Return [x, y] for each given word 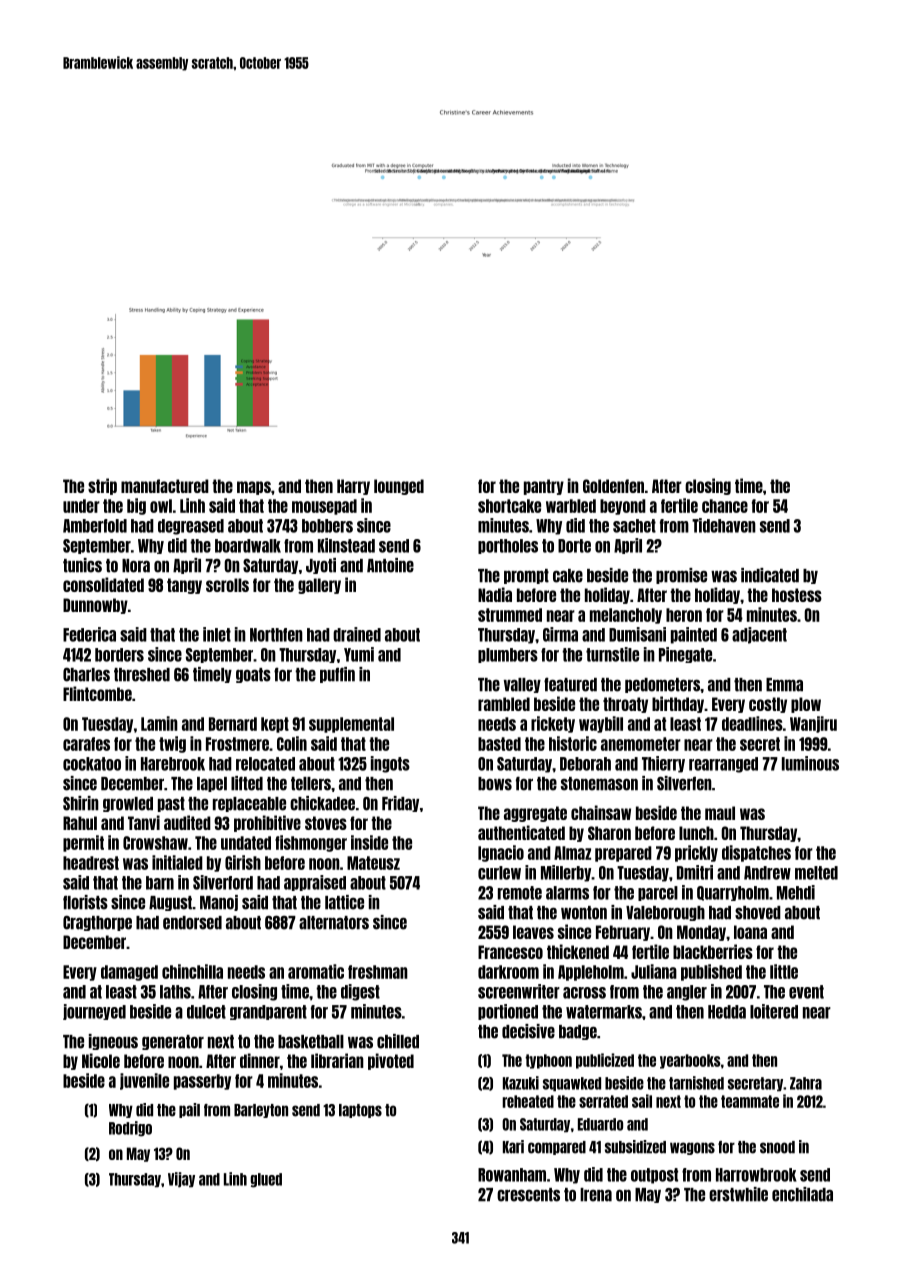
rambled [504, 704]
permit [83, 843]
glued [266, 1180]
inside [369, 842]
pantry [544, 487]
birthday [678, 704]
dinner [260, 1060]
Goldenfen [613, 486]
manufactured [165, 486]
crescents [528, 1195]
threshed [142, 675]
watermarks [604, 1012]
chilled [398, 1041]
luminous [810, 763]
